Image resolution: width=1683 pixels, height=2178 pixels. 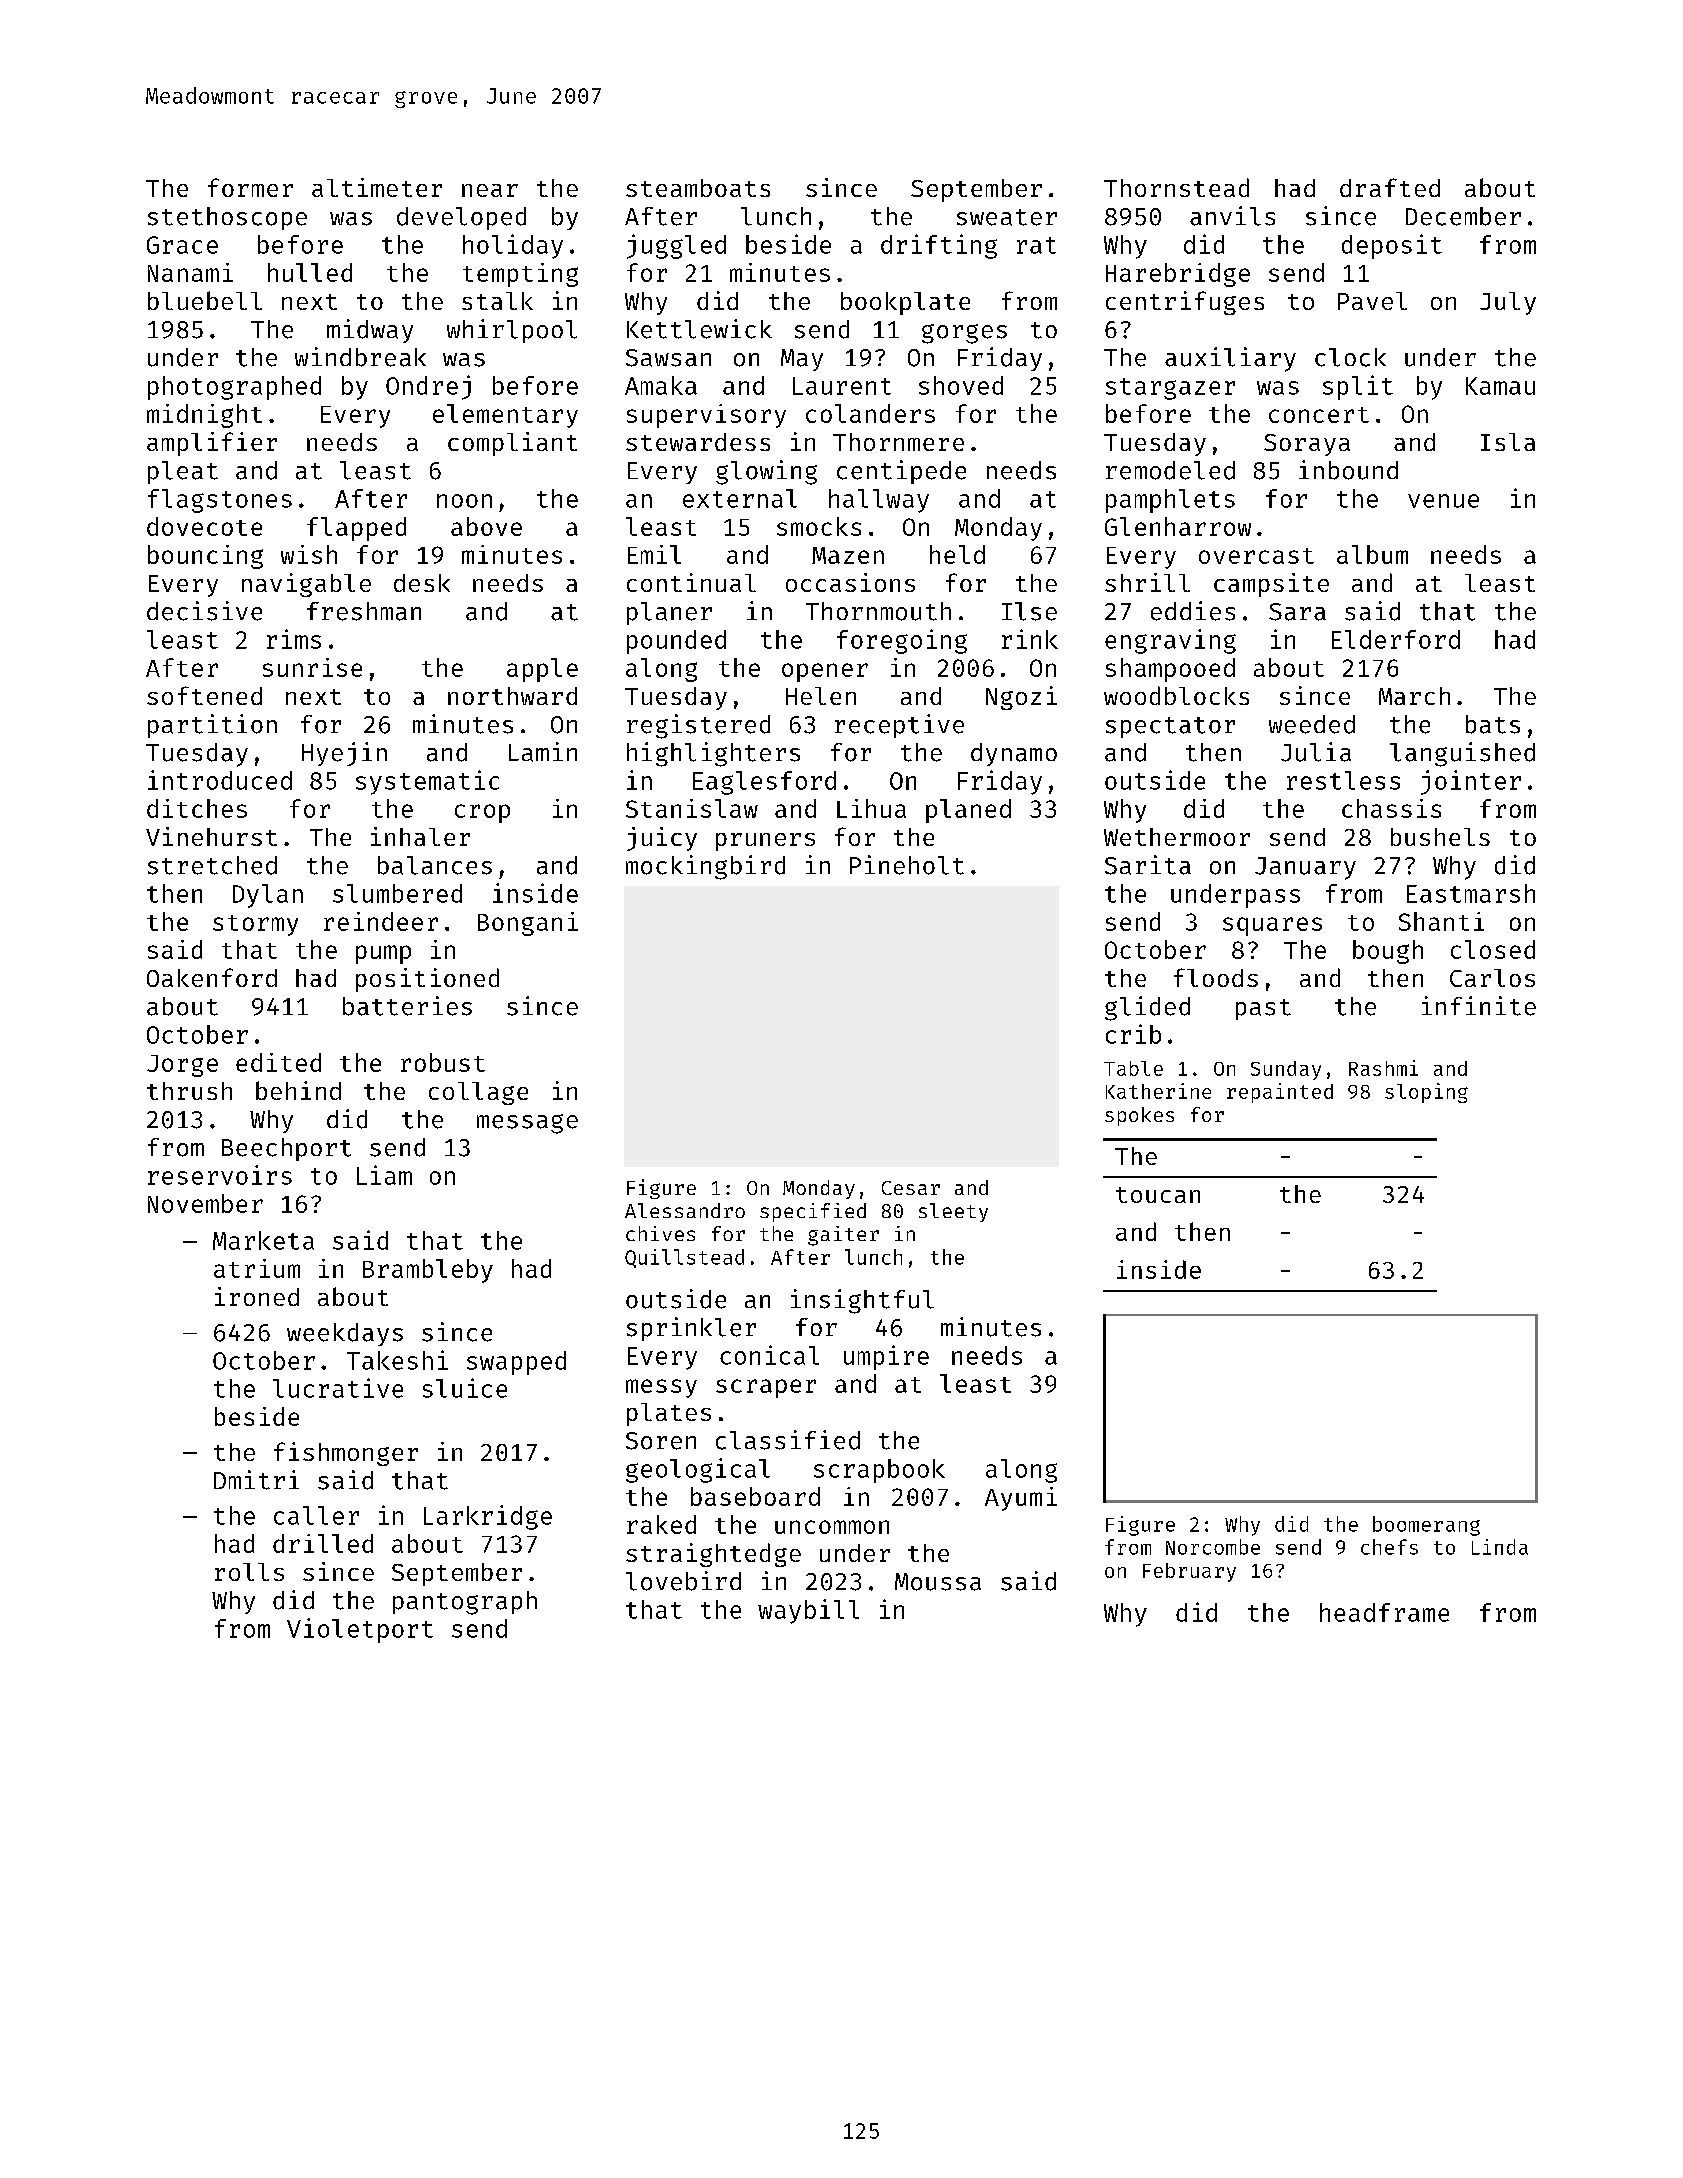 I want to click on waybill, so click(x=808, y=1611).
